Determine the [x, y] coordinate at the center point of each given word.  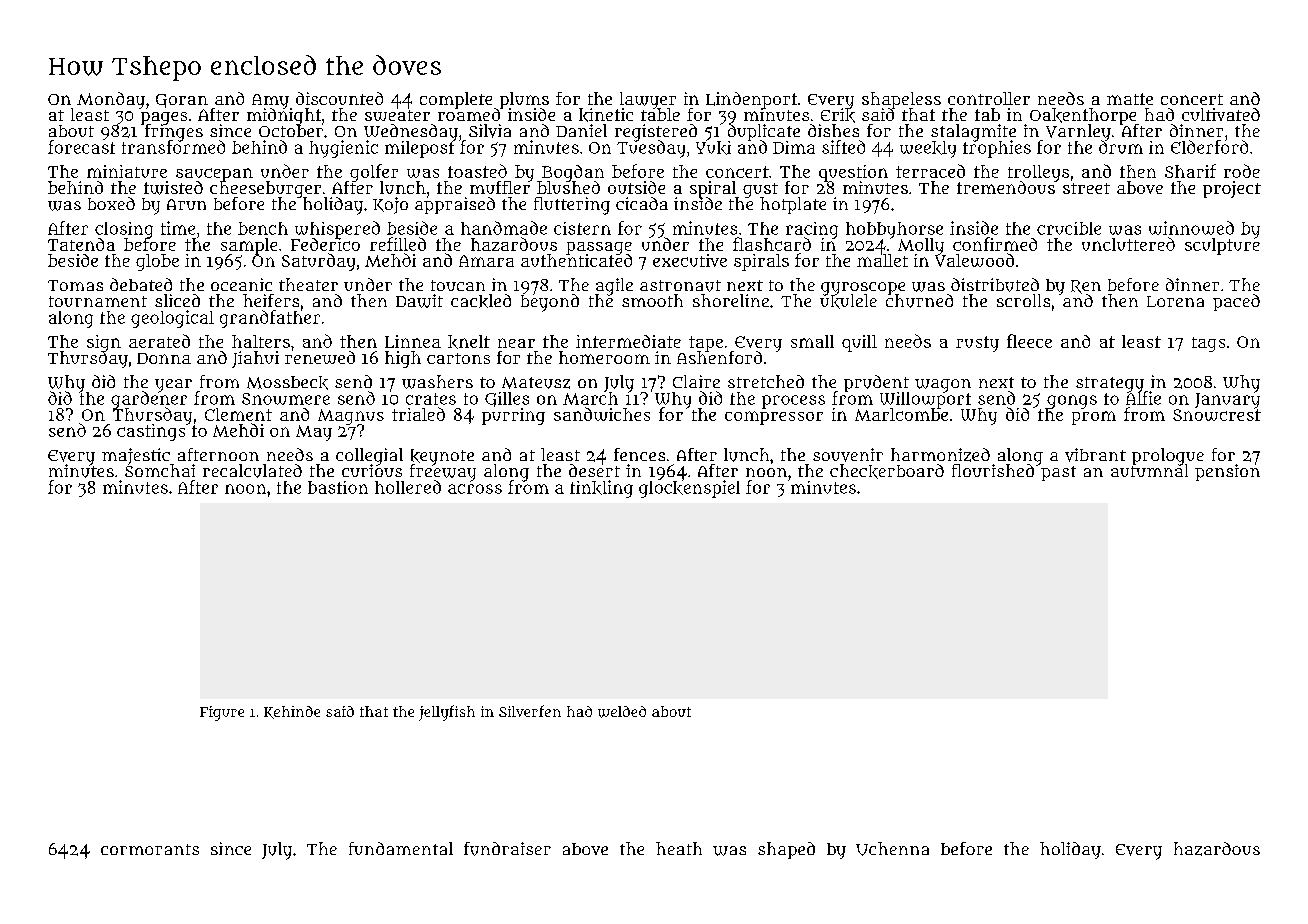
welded [622, 712]
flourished [994, 471]
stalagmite [973, 132]
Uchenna [892, 849]
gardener [149, 400]
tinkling [601, 489]
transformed [173, 147]
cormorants [150, 849]
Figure [222, 713]
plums [524, 100]
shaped [786, 850]
